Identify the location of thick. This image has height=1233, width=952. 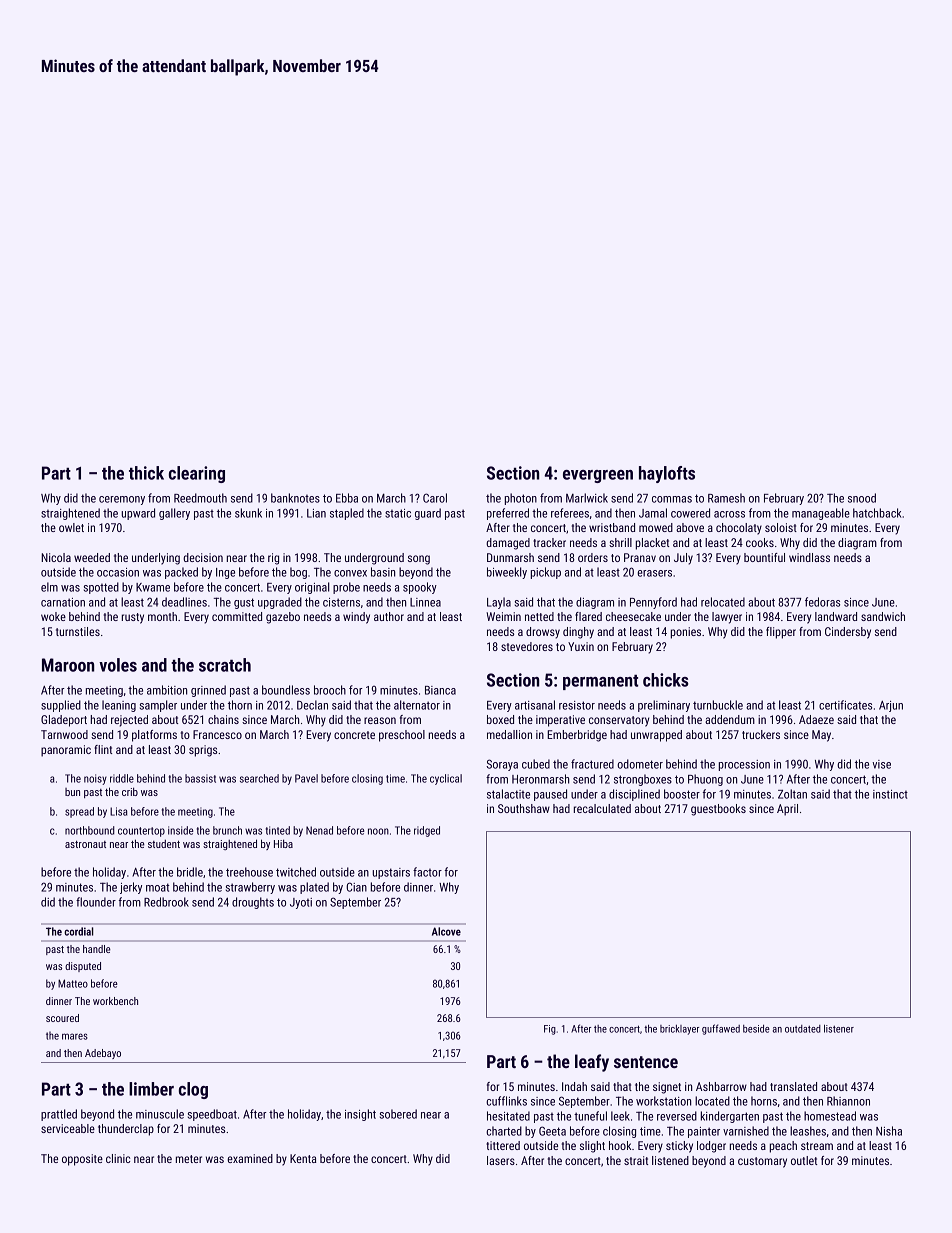
(146, 473).
